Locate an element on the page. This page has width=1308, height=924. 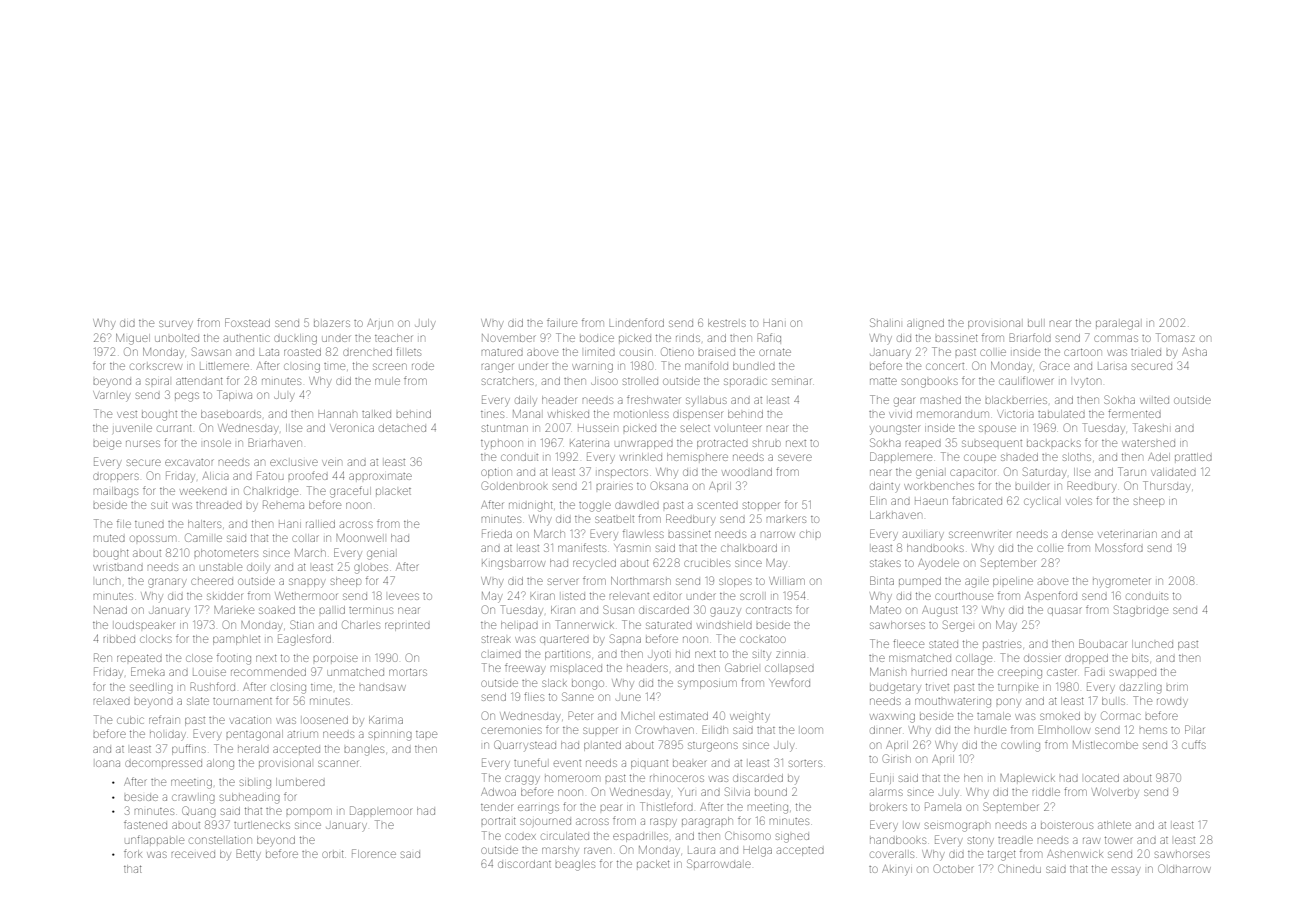
scented is located at coordinates (718, 505).
